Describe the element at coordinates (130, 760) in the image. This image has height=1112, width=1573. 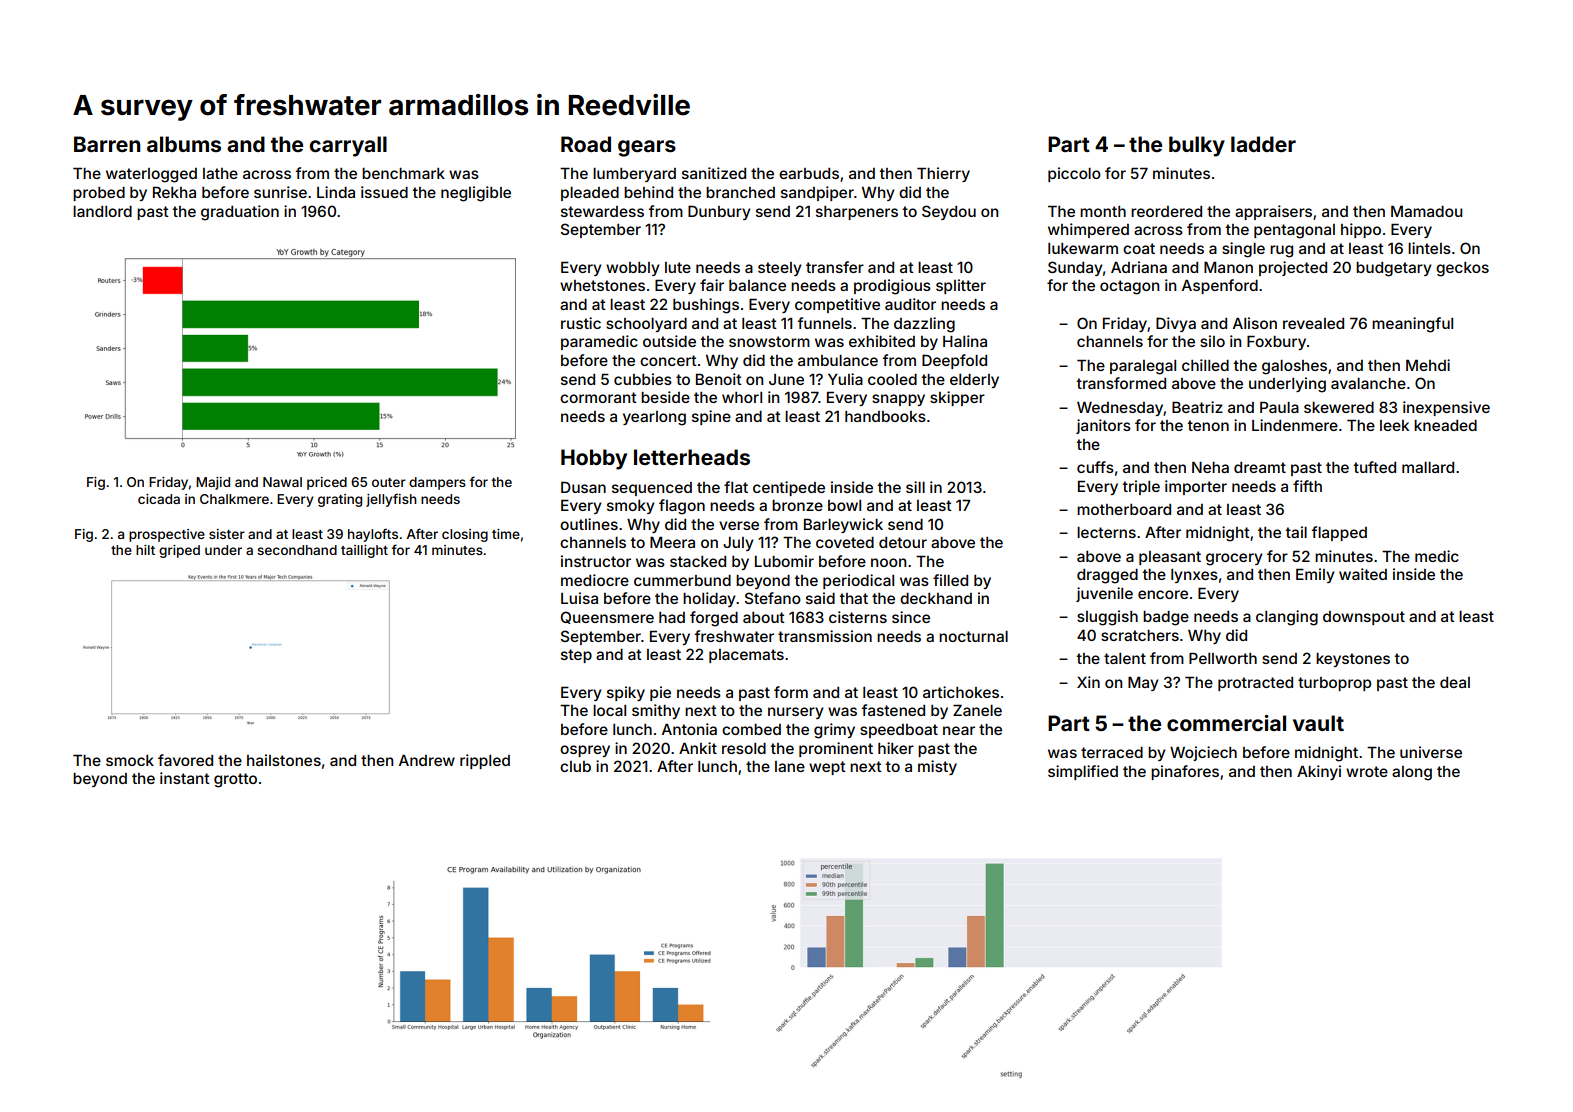
I see `smock` at that location.
